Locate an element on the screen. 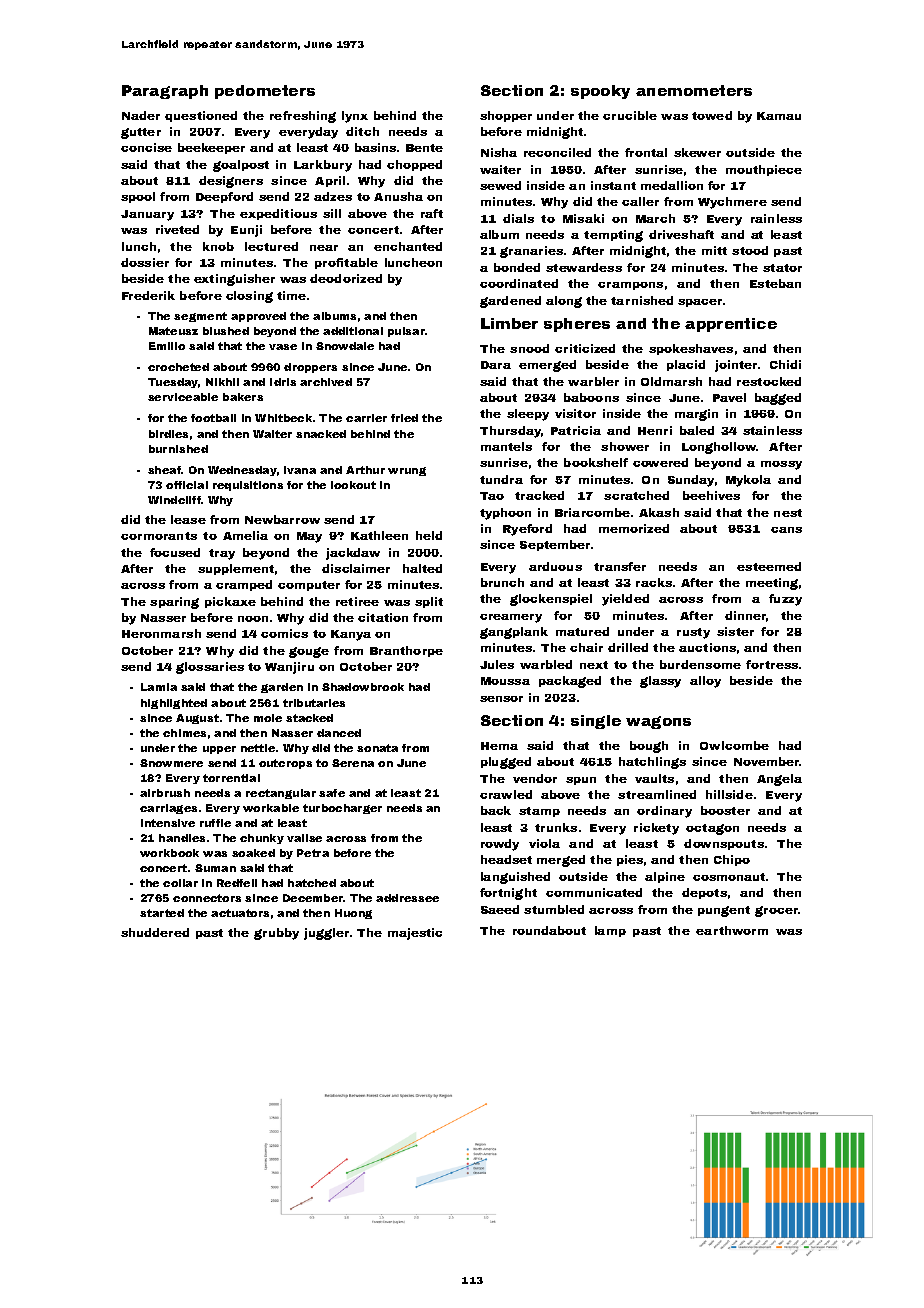 The width and height of the screenshot is (924, 1308). Henri is located at coordinates (655, 430).
